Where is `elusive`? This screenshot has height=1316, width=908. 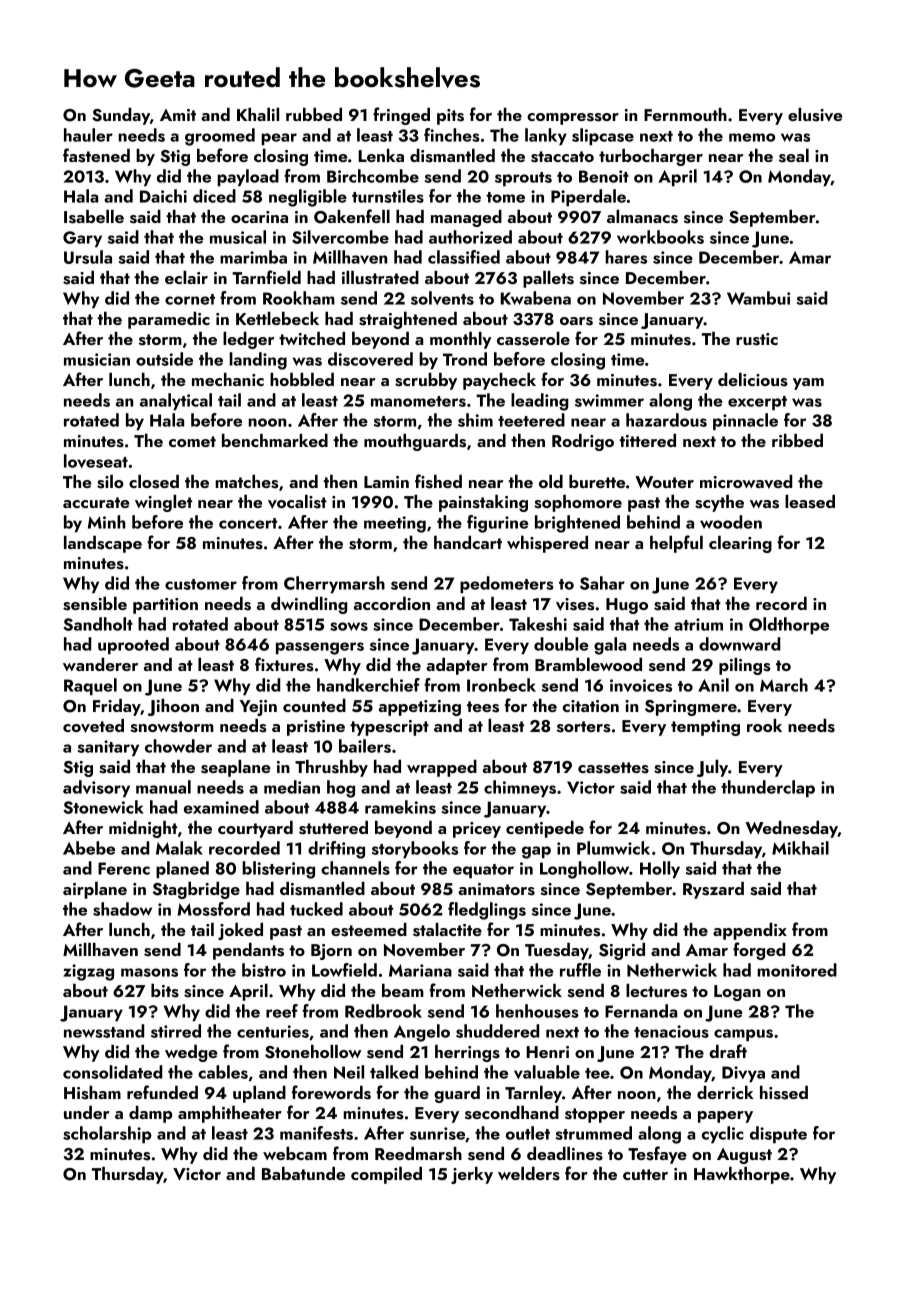
elusive is located at coordinates (815, 115).
